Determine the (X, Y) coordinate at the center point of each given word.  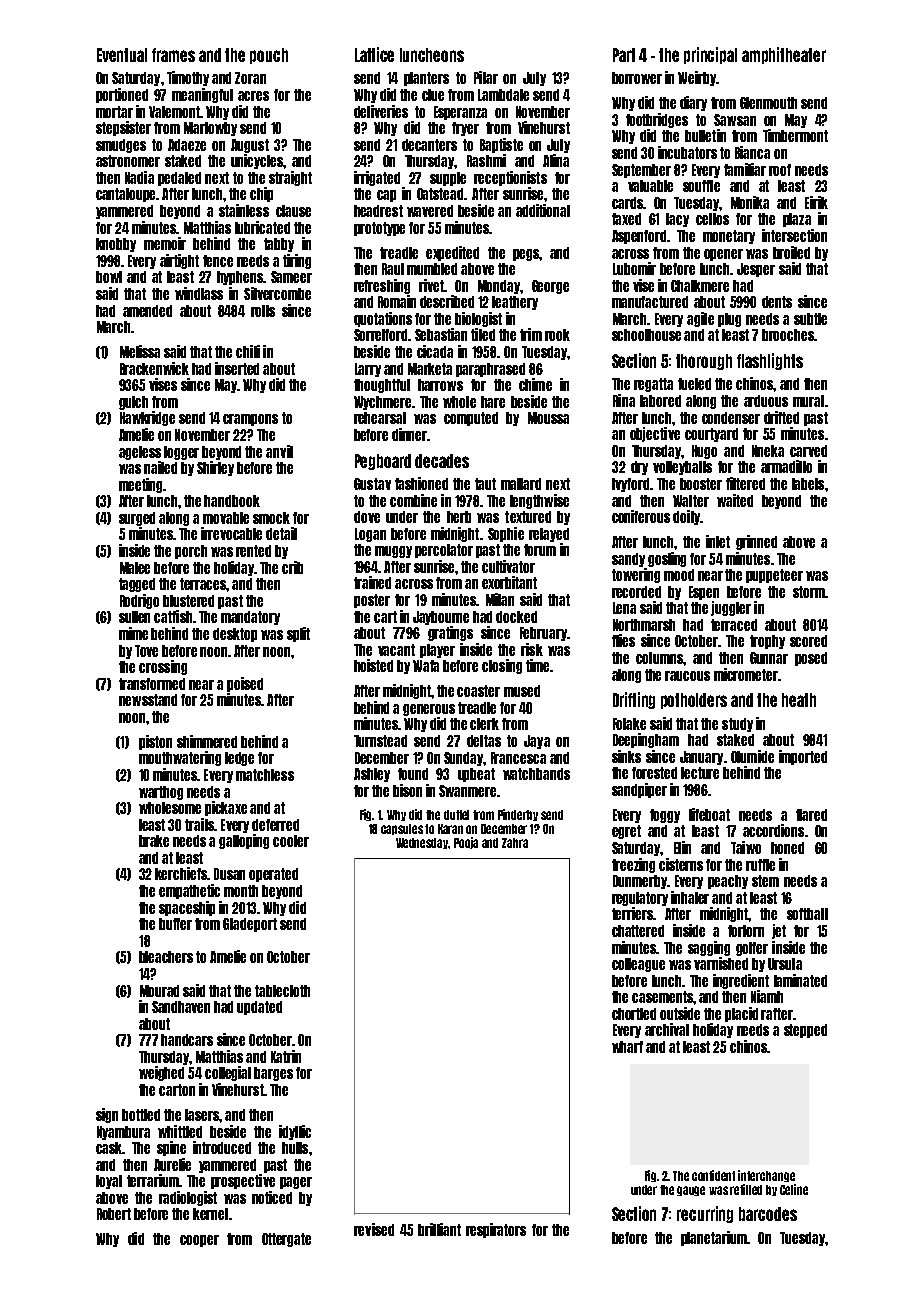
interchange (766, 1176)
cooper (199, 1241)
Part (624, 55)
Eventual (122, 55)
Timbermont (795, 135)
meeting (140, 485)
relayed (549, 535)
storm (809, 592)
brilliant (439, 1229)
